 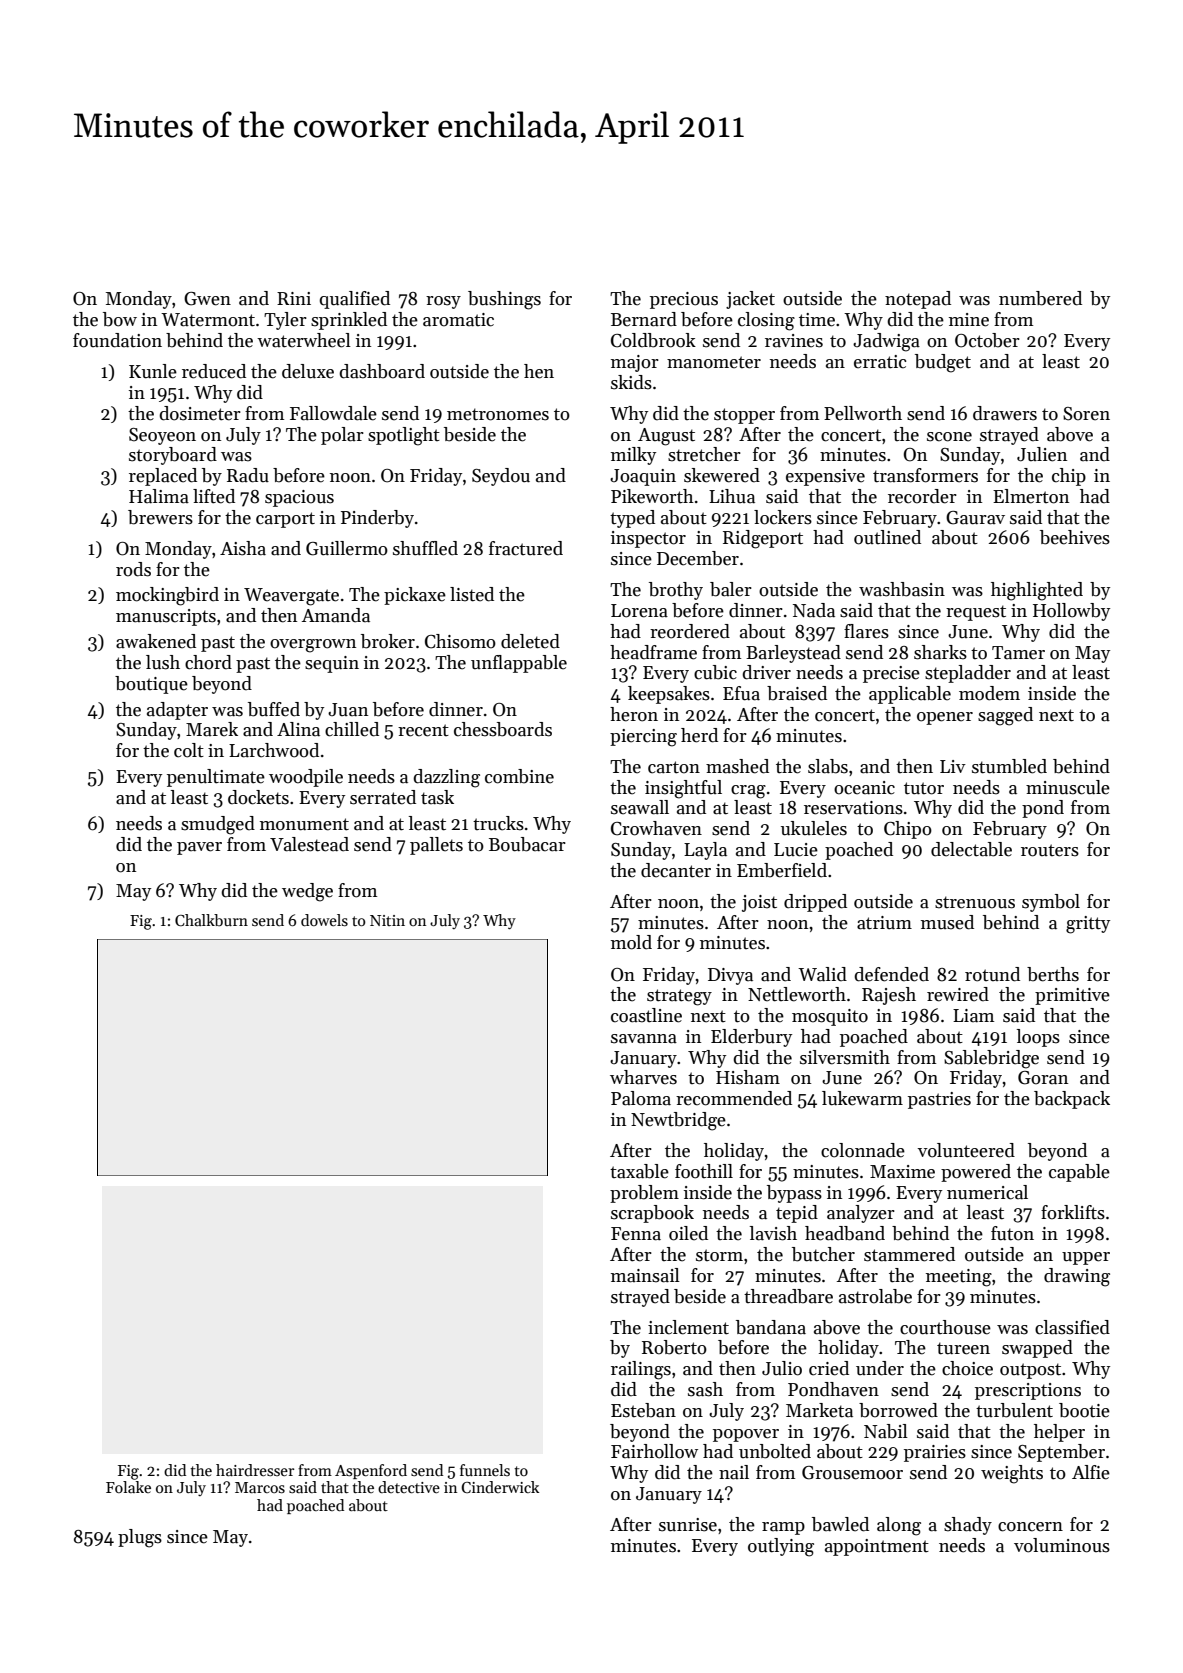 What do you see at coordinates (966, 1150) in the image?
I see `volunteered` at bounding box center [966, 1150].
